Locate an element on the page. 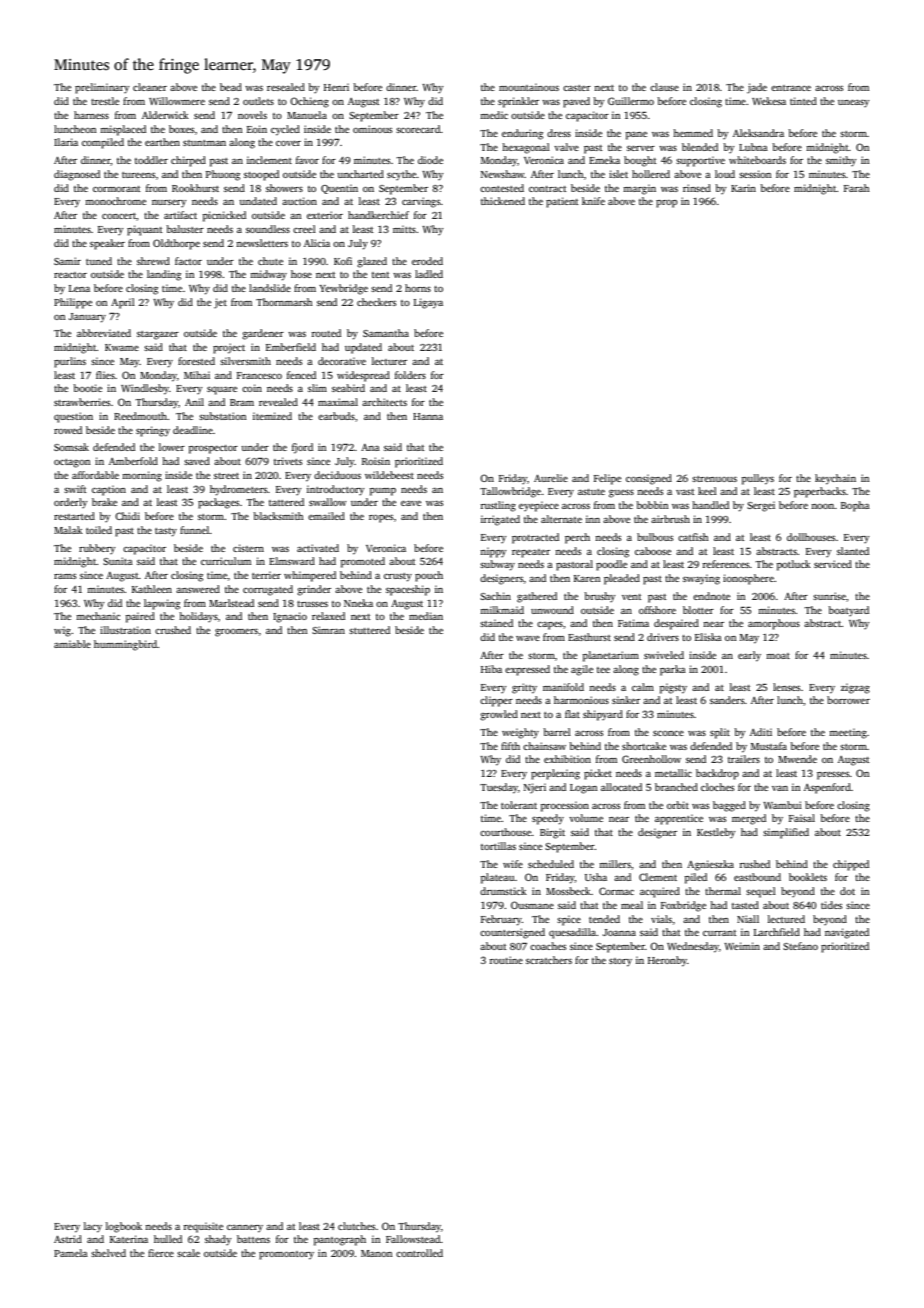 The image size is (924, 1308). resealed is located at coordinates (286, 87).
